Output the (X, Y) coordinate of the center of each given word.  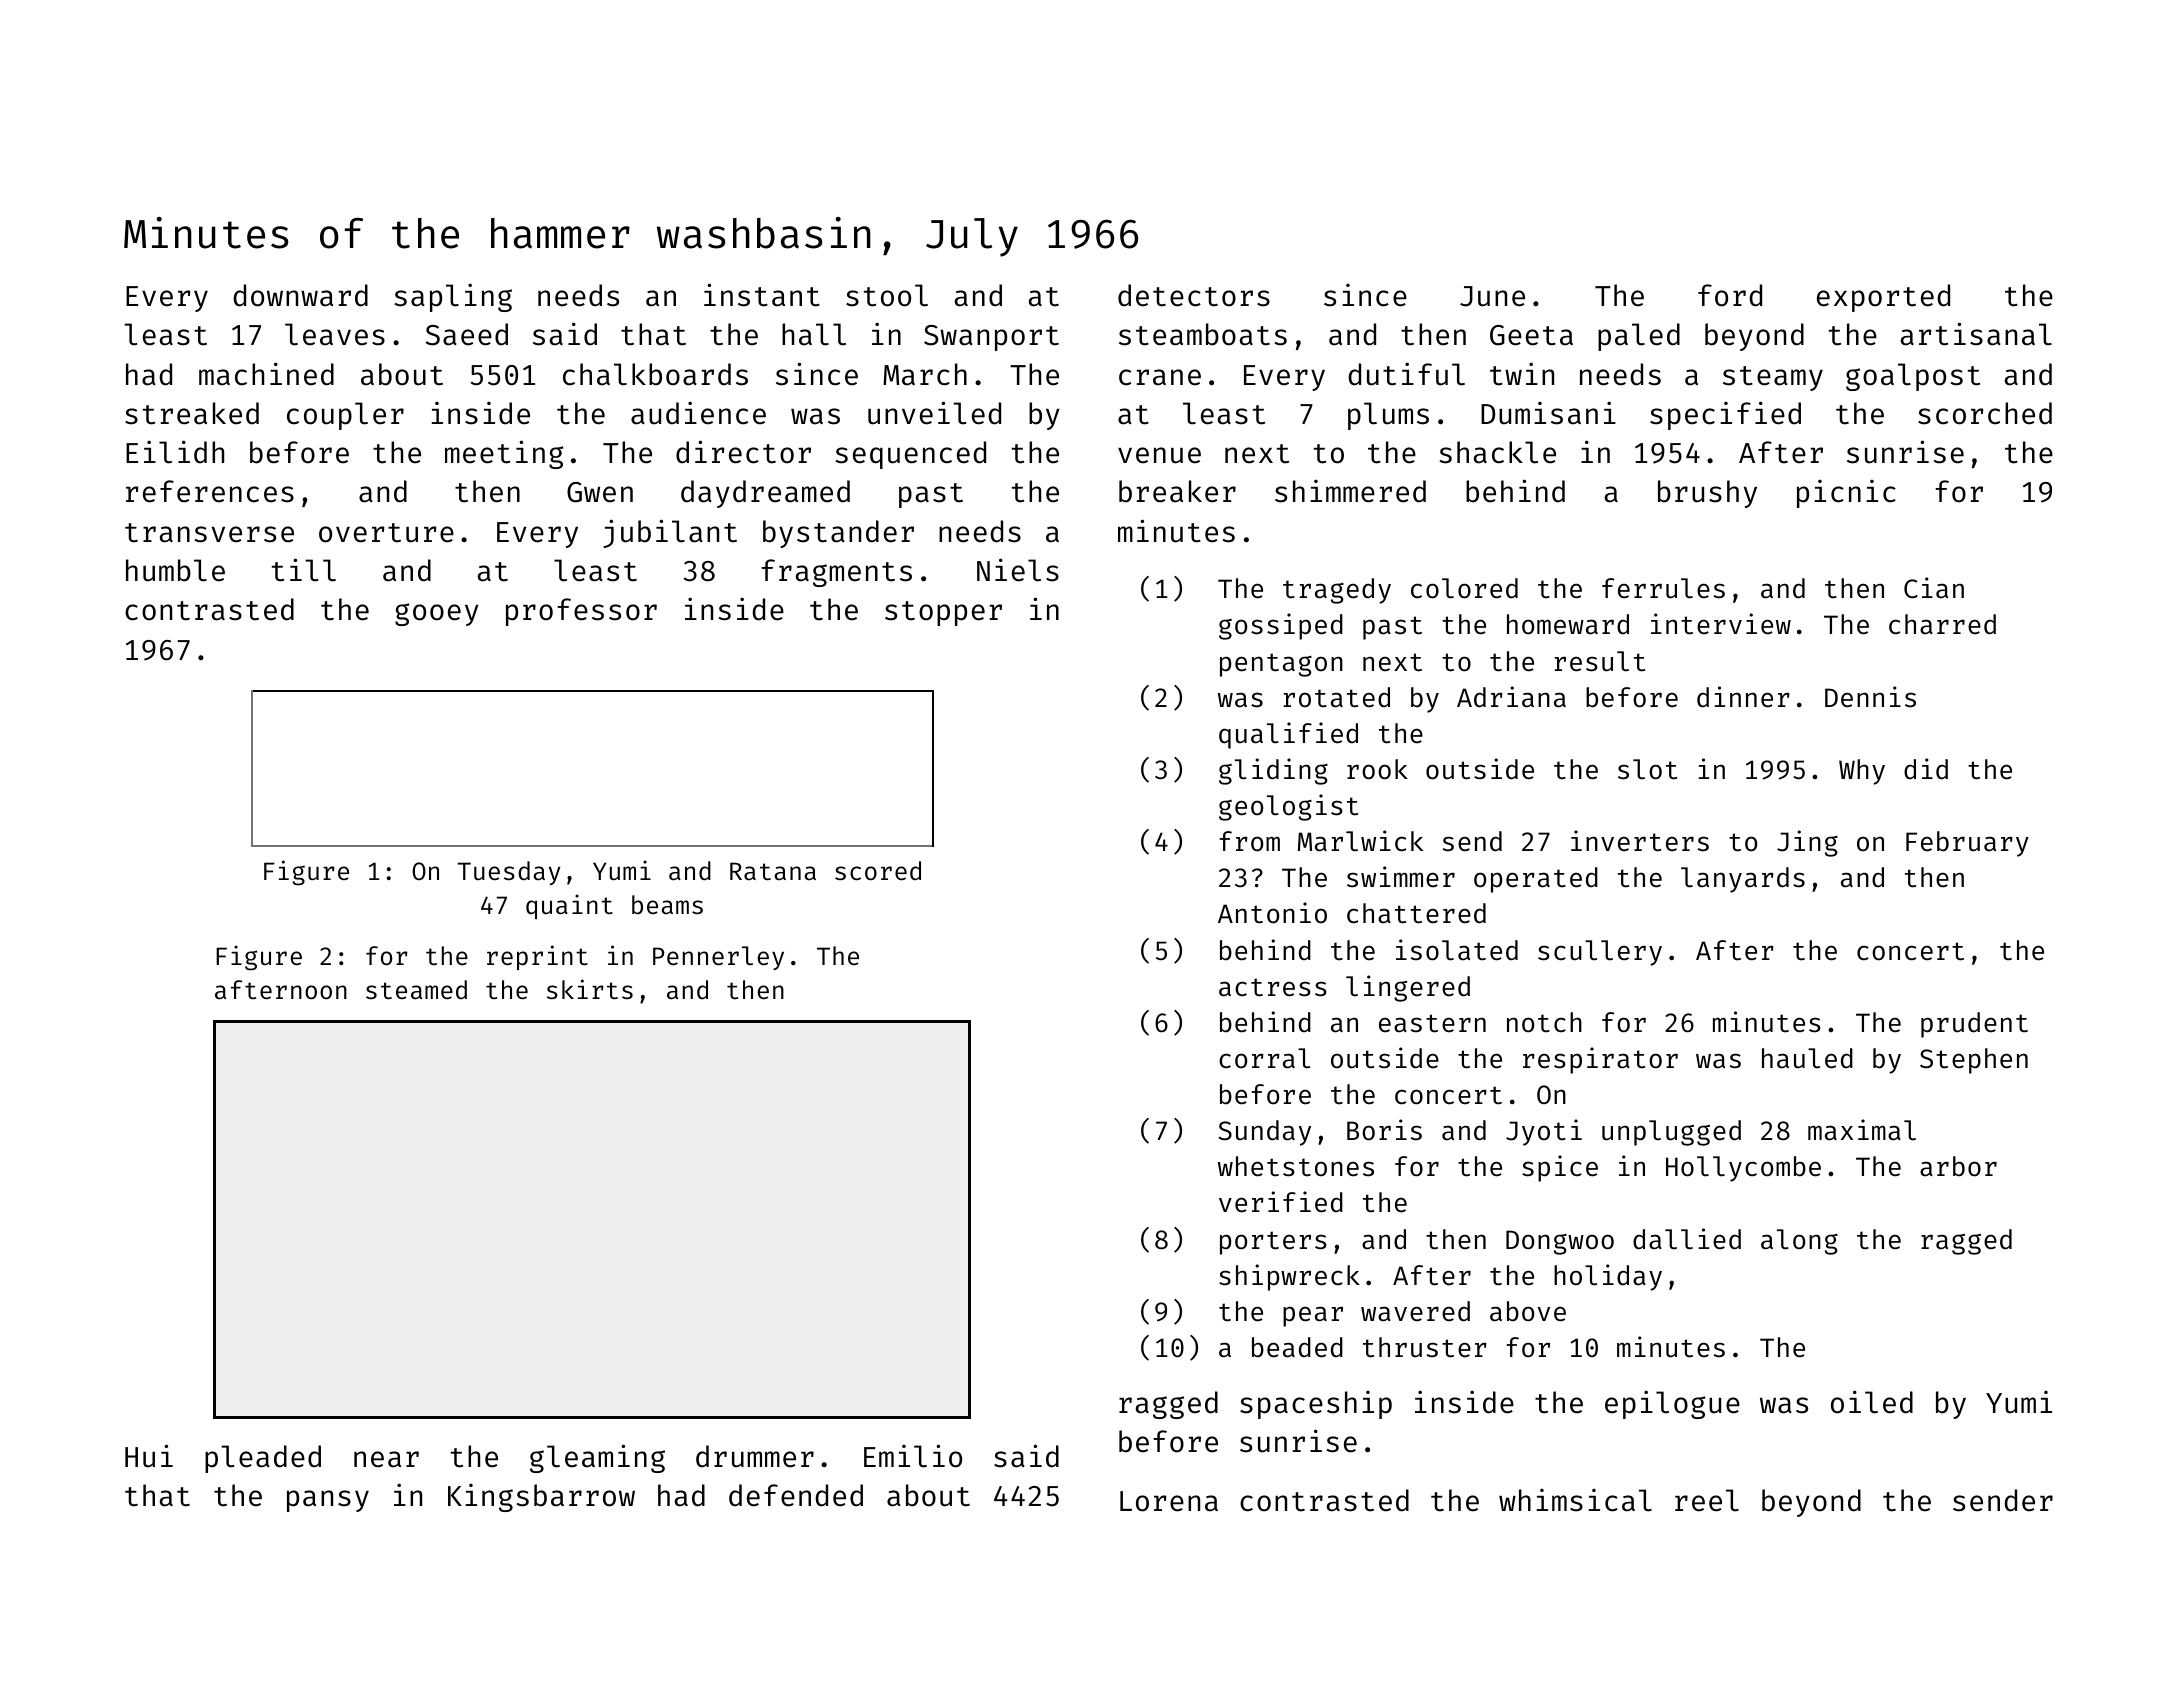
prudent (1974, 1025)
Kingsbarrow (541, 1498)
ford (1730, 295)
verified (1281, 1202)
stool (887, 295)
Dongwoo (1560, 1242)
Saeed (467, 334)
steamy (1773, 378)
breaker (1177, 491)
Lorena (1169, 1501)
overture (386, 533)
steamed (416, 990)
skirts (590, 989)
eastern (1432, 1023)
